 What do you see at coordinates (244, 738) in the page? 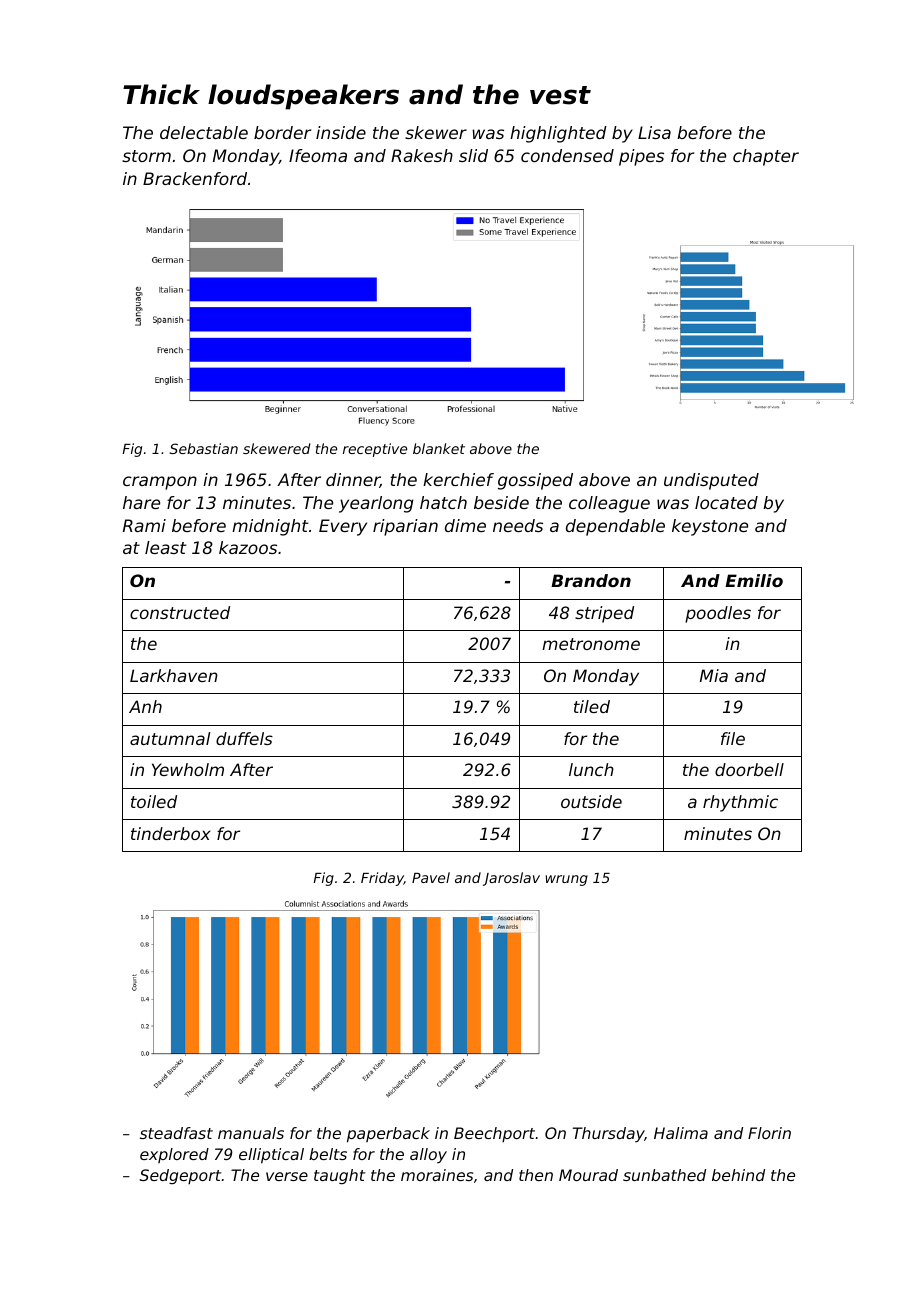
I see `duffels` at bounding box center [244, 738].
